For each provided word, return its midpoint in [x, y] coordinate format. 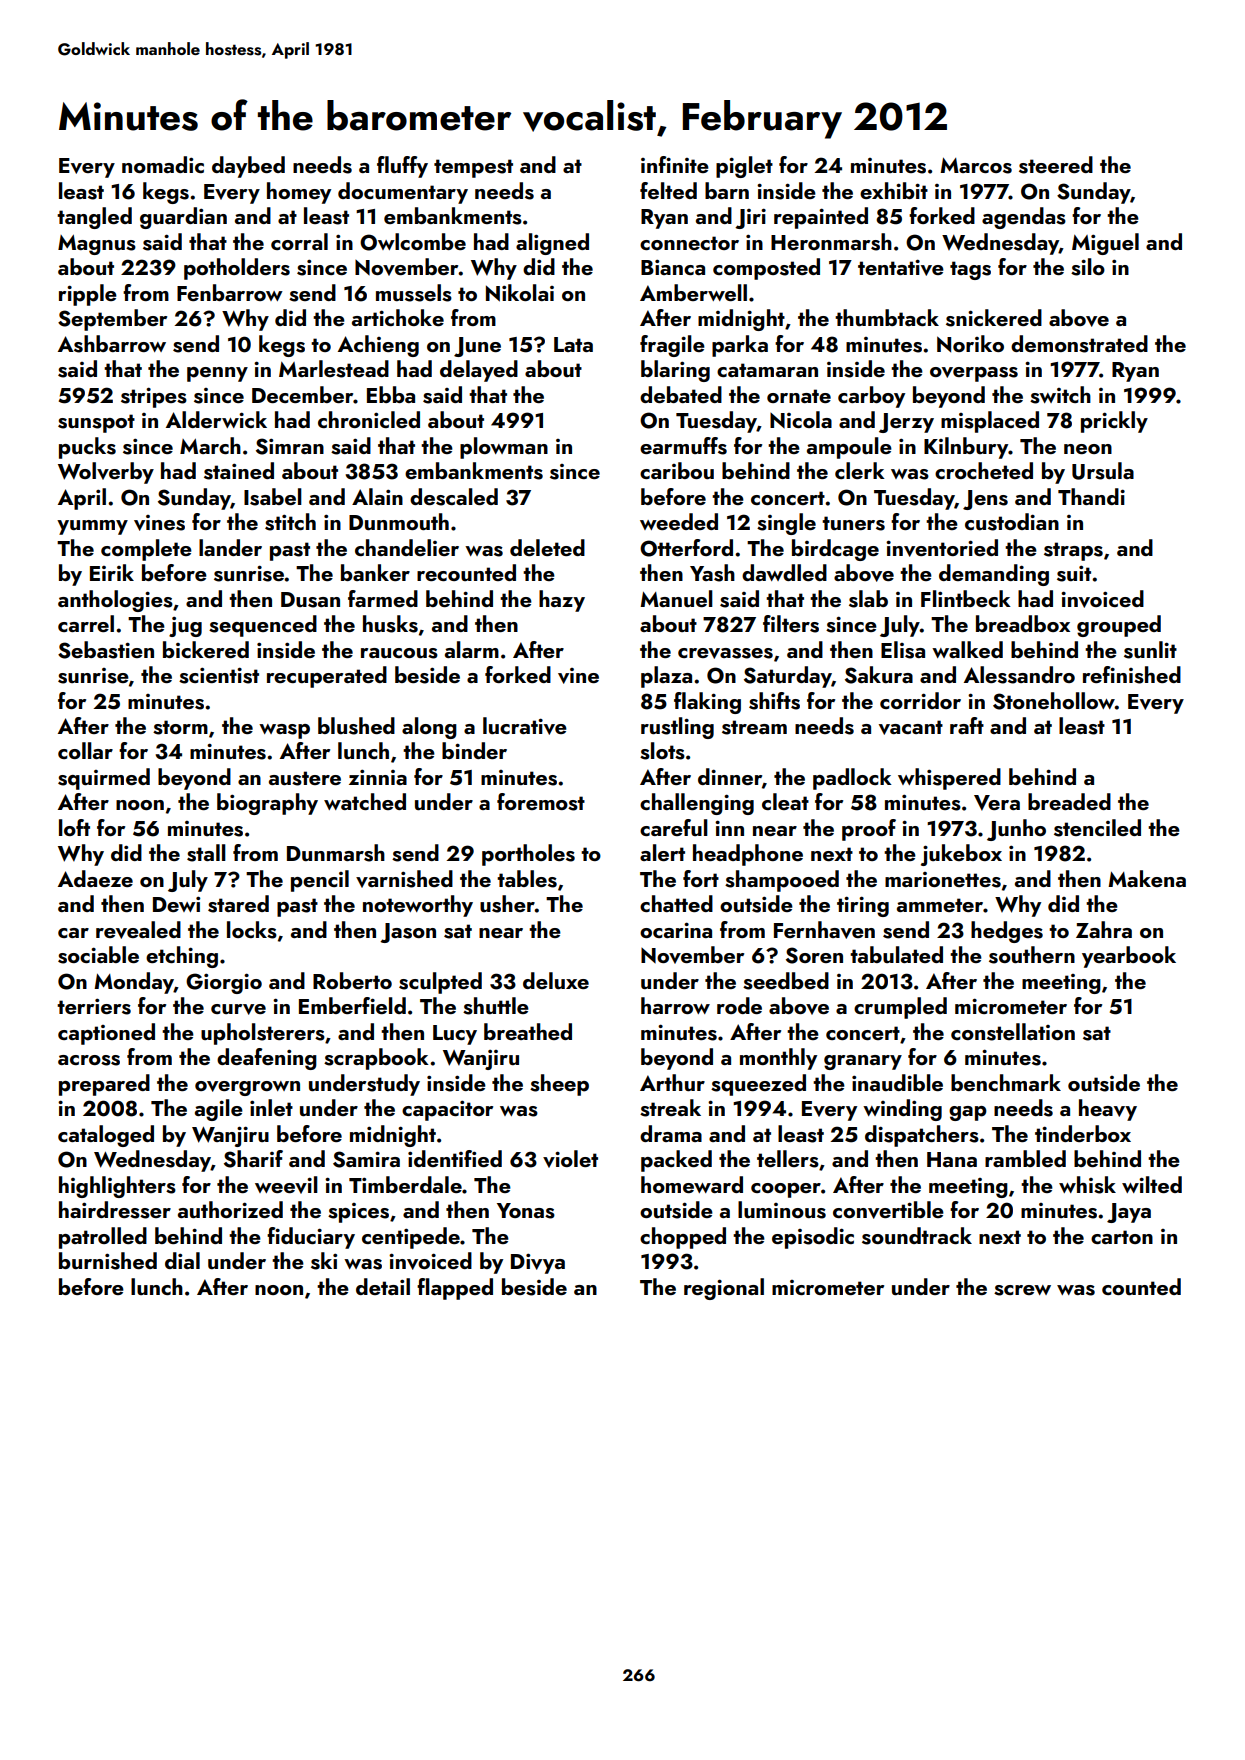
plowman [504, 448]
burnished [108, 1261]
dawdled [784, 572]
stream [754, 727]
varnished [404, 879]
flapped [455, 1289]
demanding [994, 575]
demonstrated [1079, 344]
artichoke [398, 317]
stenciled [1097, 828]
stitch [290, 522]
